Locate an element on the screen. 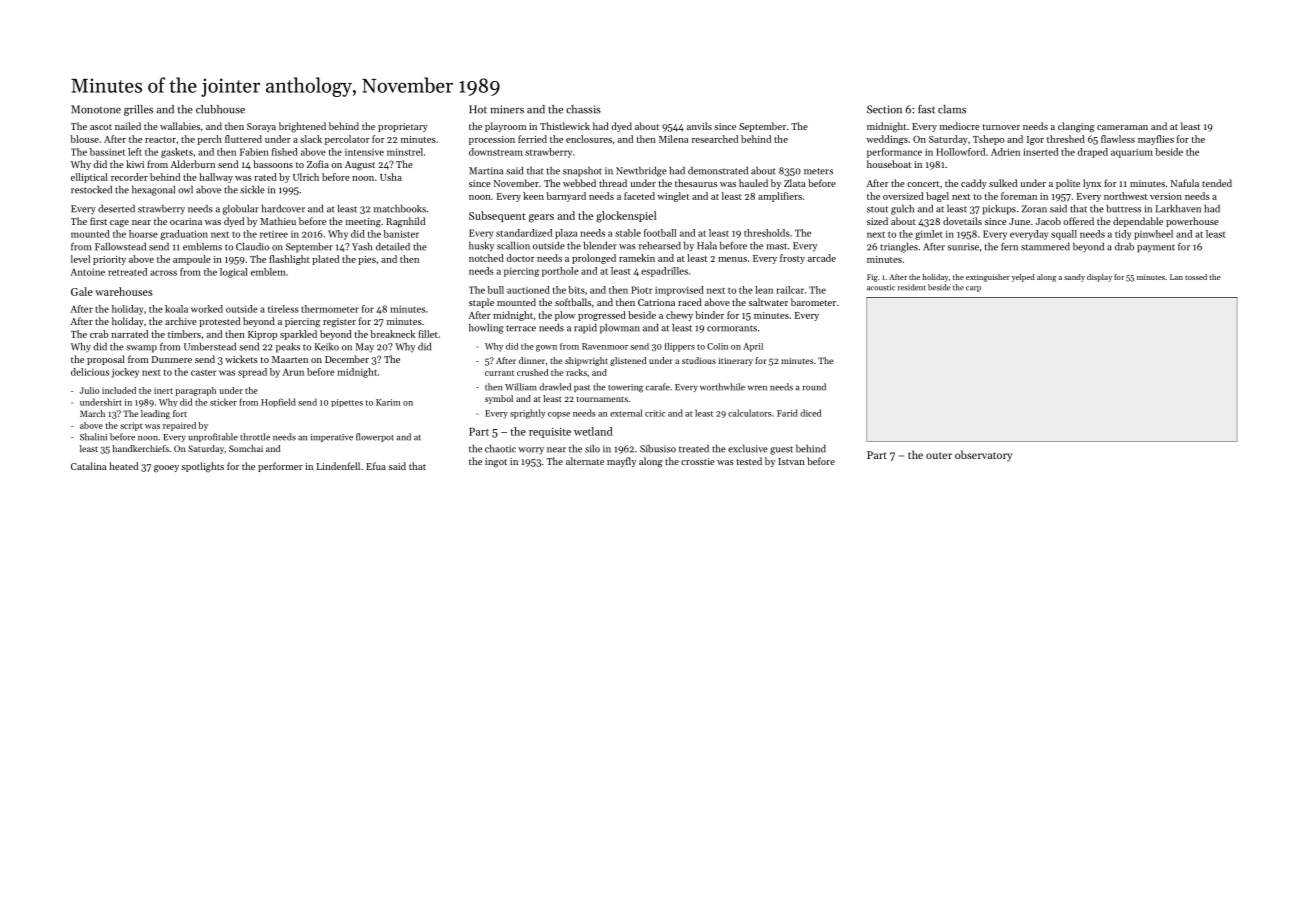 Image resolution: width=1308 pixels, height=924 pixels. gooey is located at coordinates (166, 468).
